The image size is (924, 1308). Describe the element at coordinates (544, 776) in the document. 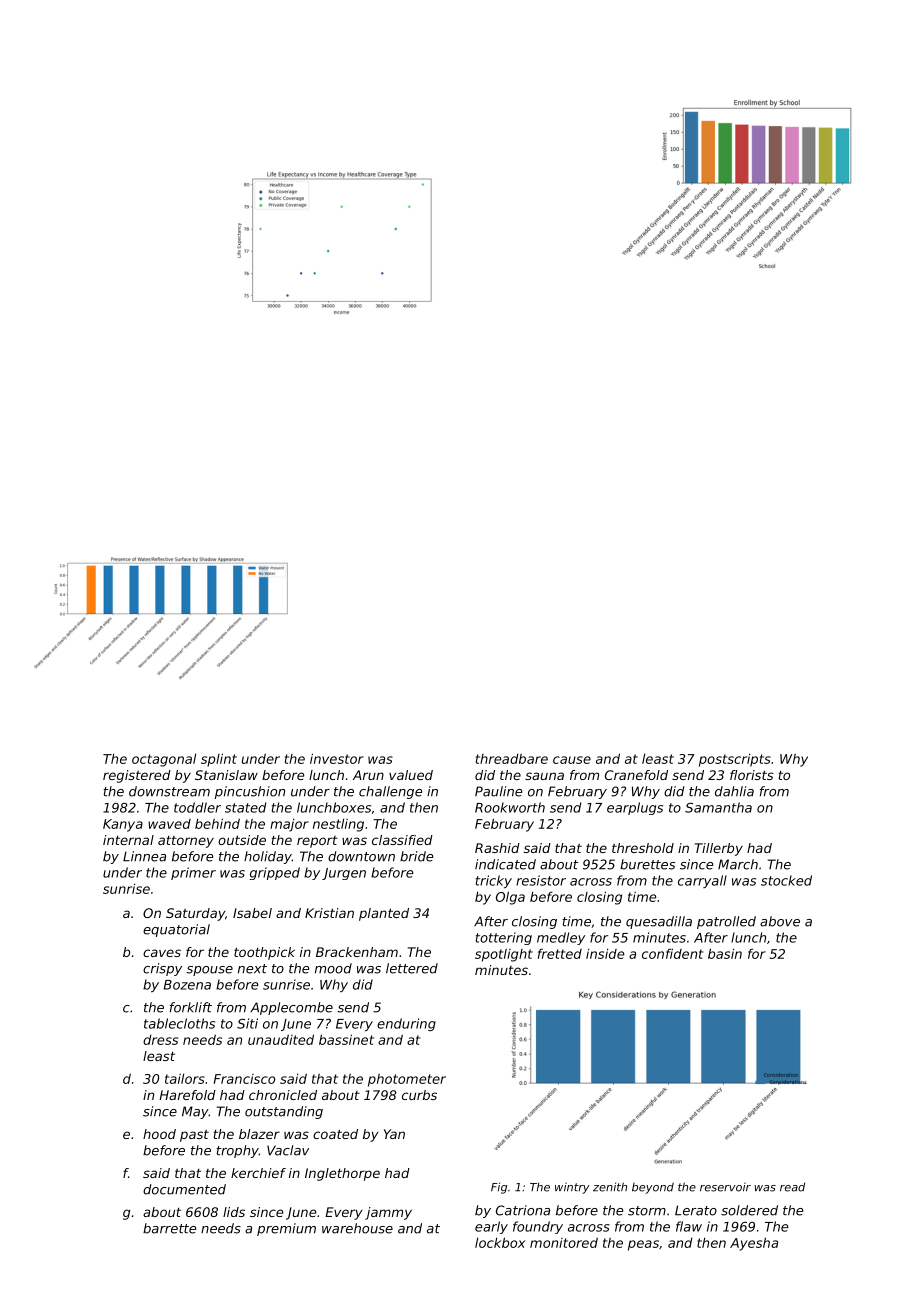

I see `sauna` at that location.
